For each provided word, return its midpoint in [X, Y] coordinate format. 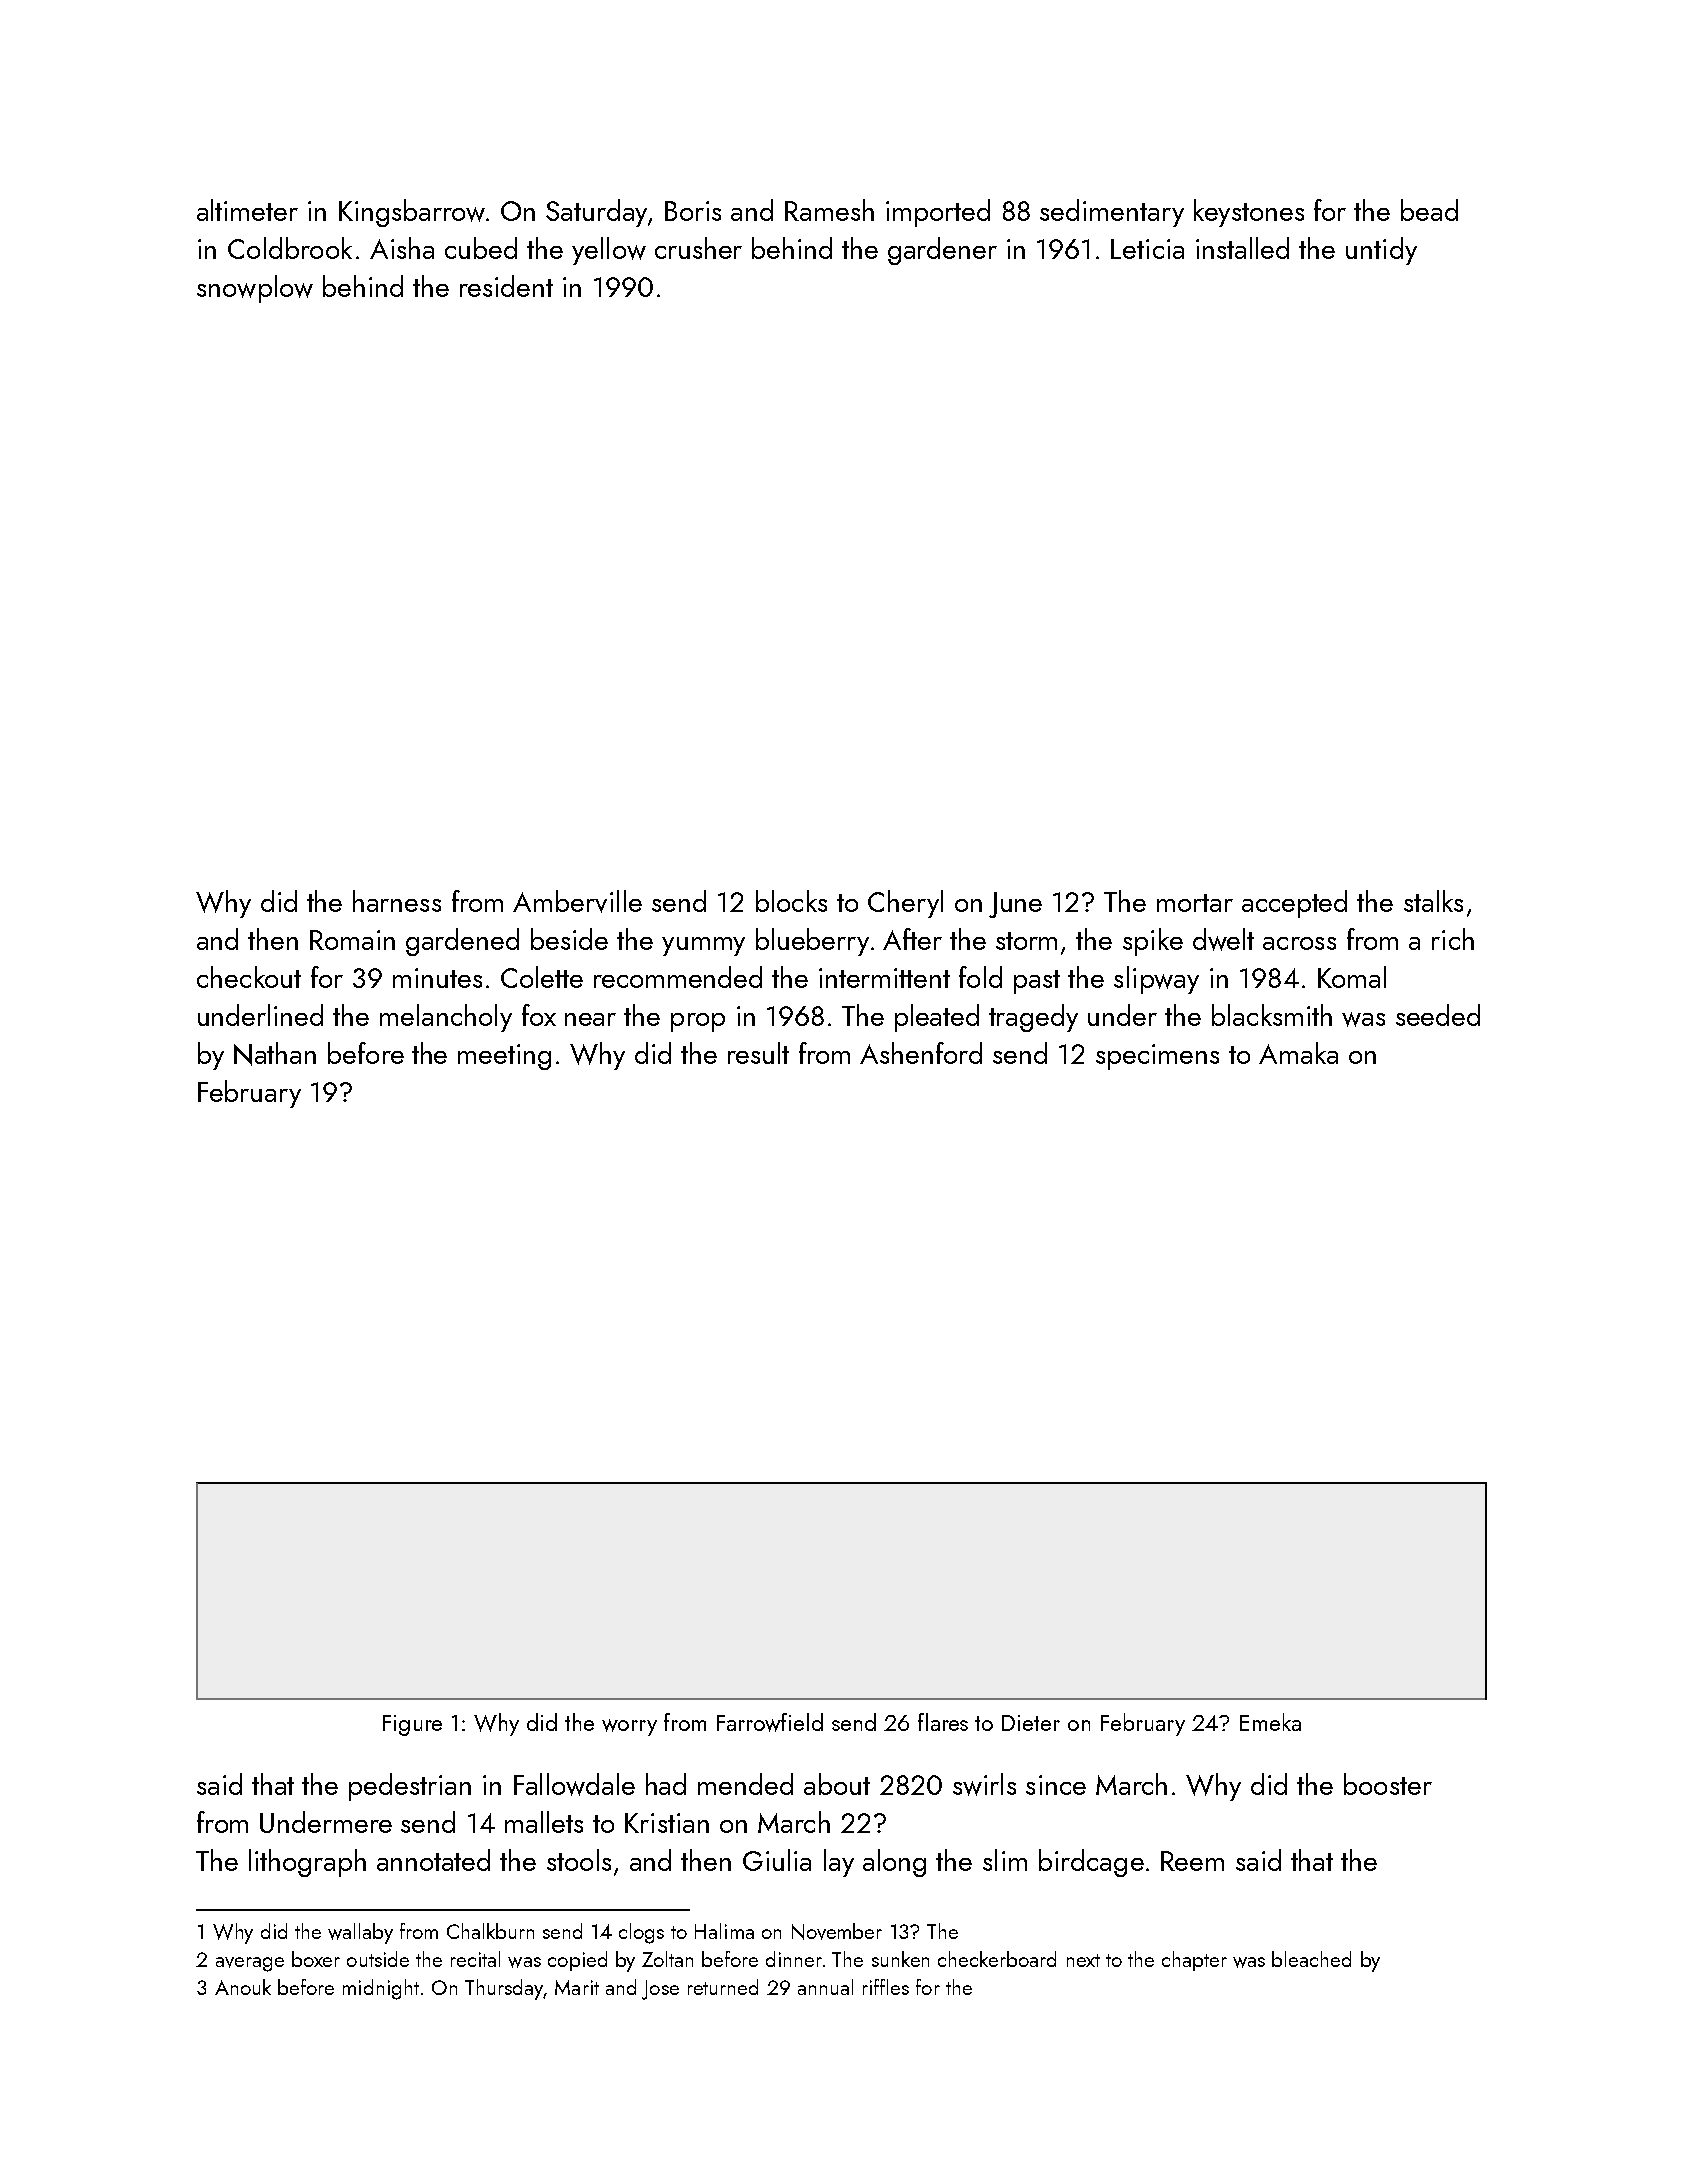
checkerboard [997, 1959]
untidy [1381, 251]
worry [629, 1727]
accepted [1294, 904]
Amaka [1298, 1053]
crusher [698, 248]
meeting [504, 1057]
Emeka [1270, 1722]
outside [378, 1959]
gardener [942, 251]
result [758, 1053]
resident [506, 286]
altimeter [247, 210]
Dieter [1031, 1723]
